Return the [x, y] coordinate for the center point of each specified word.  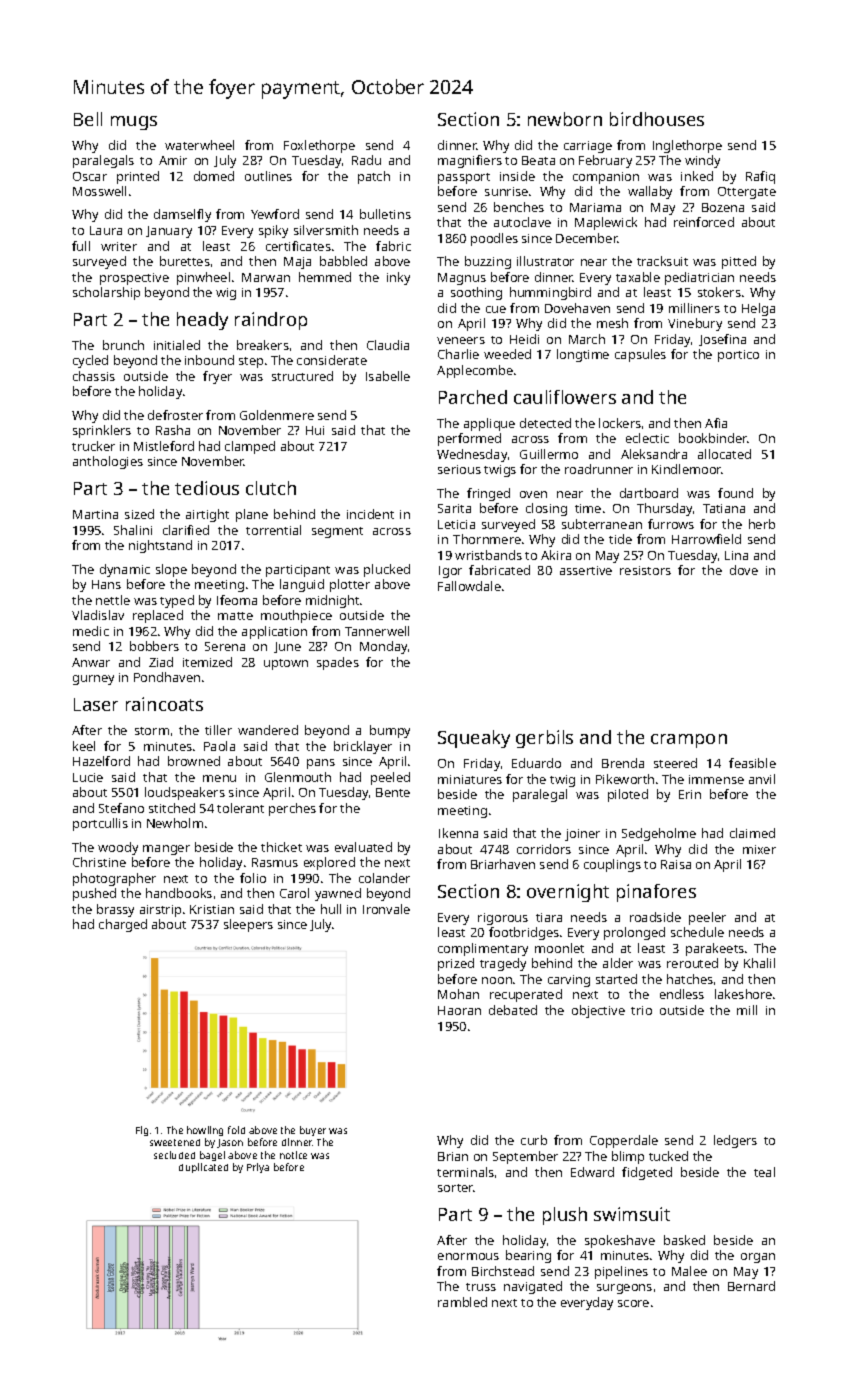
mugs [134, 123]
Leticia [456, 524]
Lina [736, 555]
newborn [565, 119]
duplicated [203, 1168]
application [274, 632]
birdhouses [657, 119]
